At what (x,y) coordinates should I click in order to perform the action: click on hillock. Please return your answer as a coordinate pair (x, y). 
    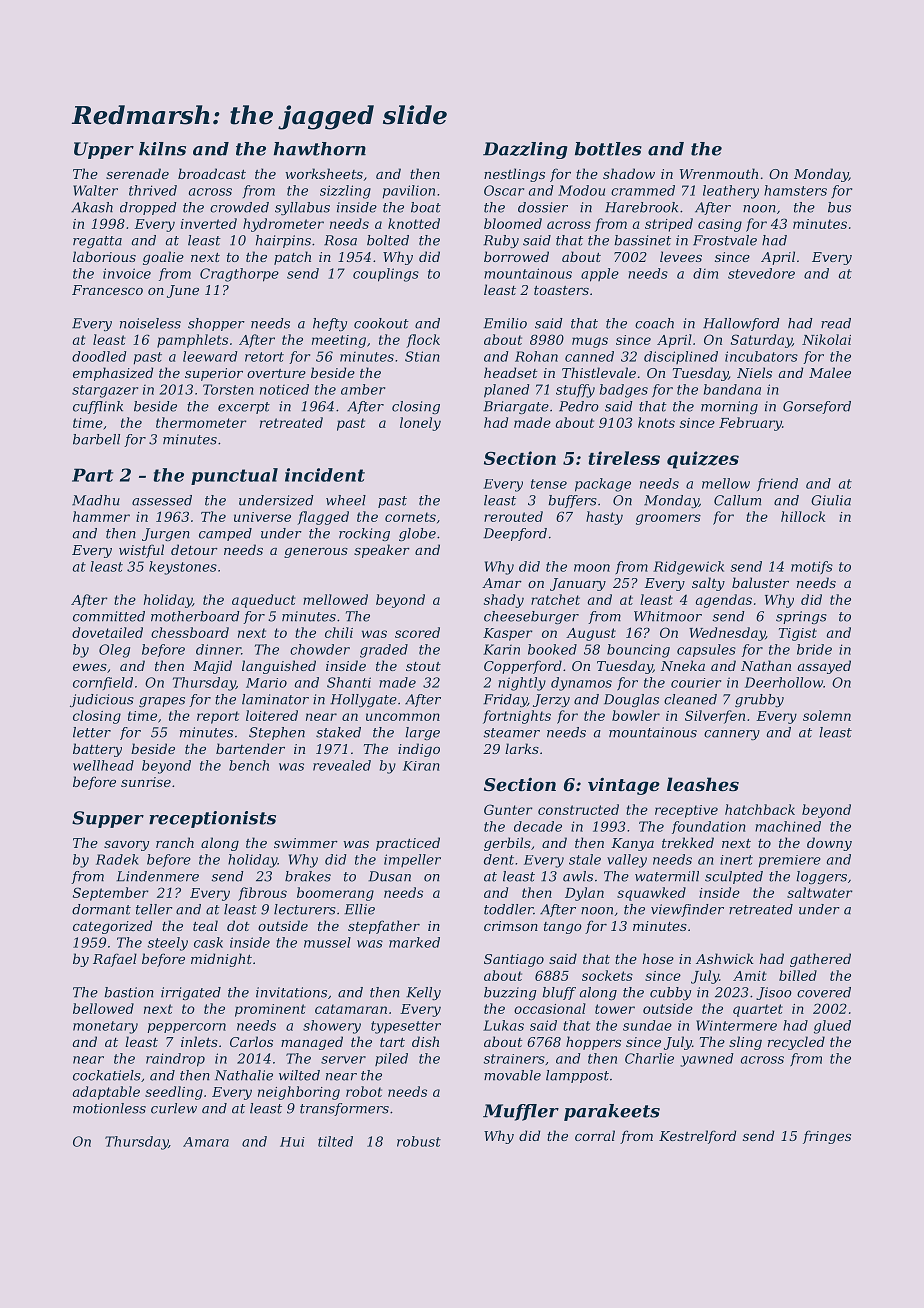
    Looking at the image, I should click on (803, 516).
